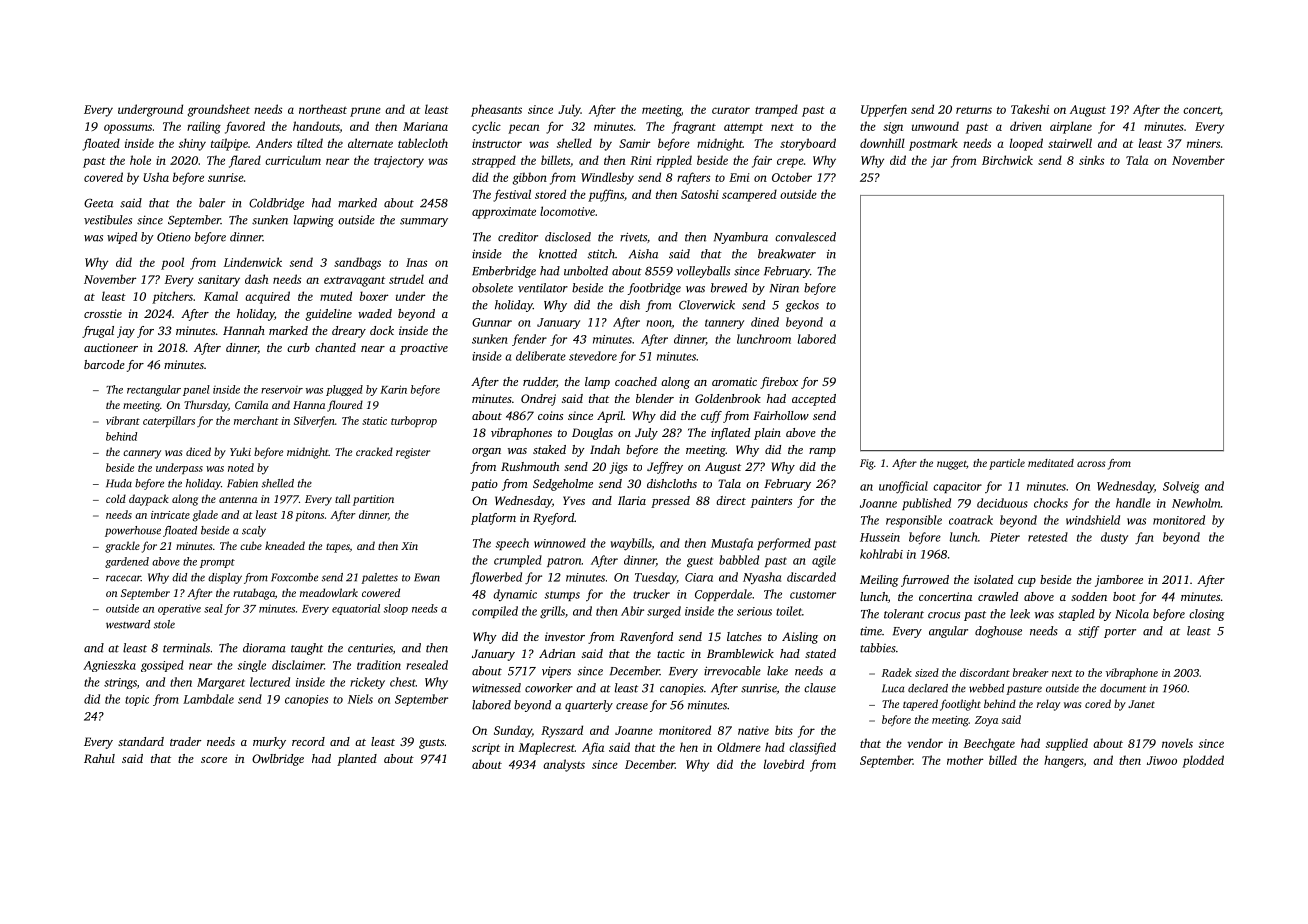  Describe the element at coordinates (1071, 127) in the screenshot. I see `airplane` at that location.
